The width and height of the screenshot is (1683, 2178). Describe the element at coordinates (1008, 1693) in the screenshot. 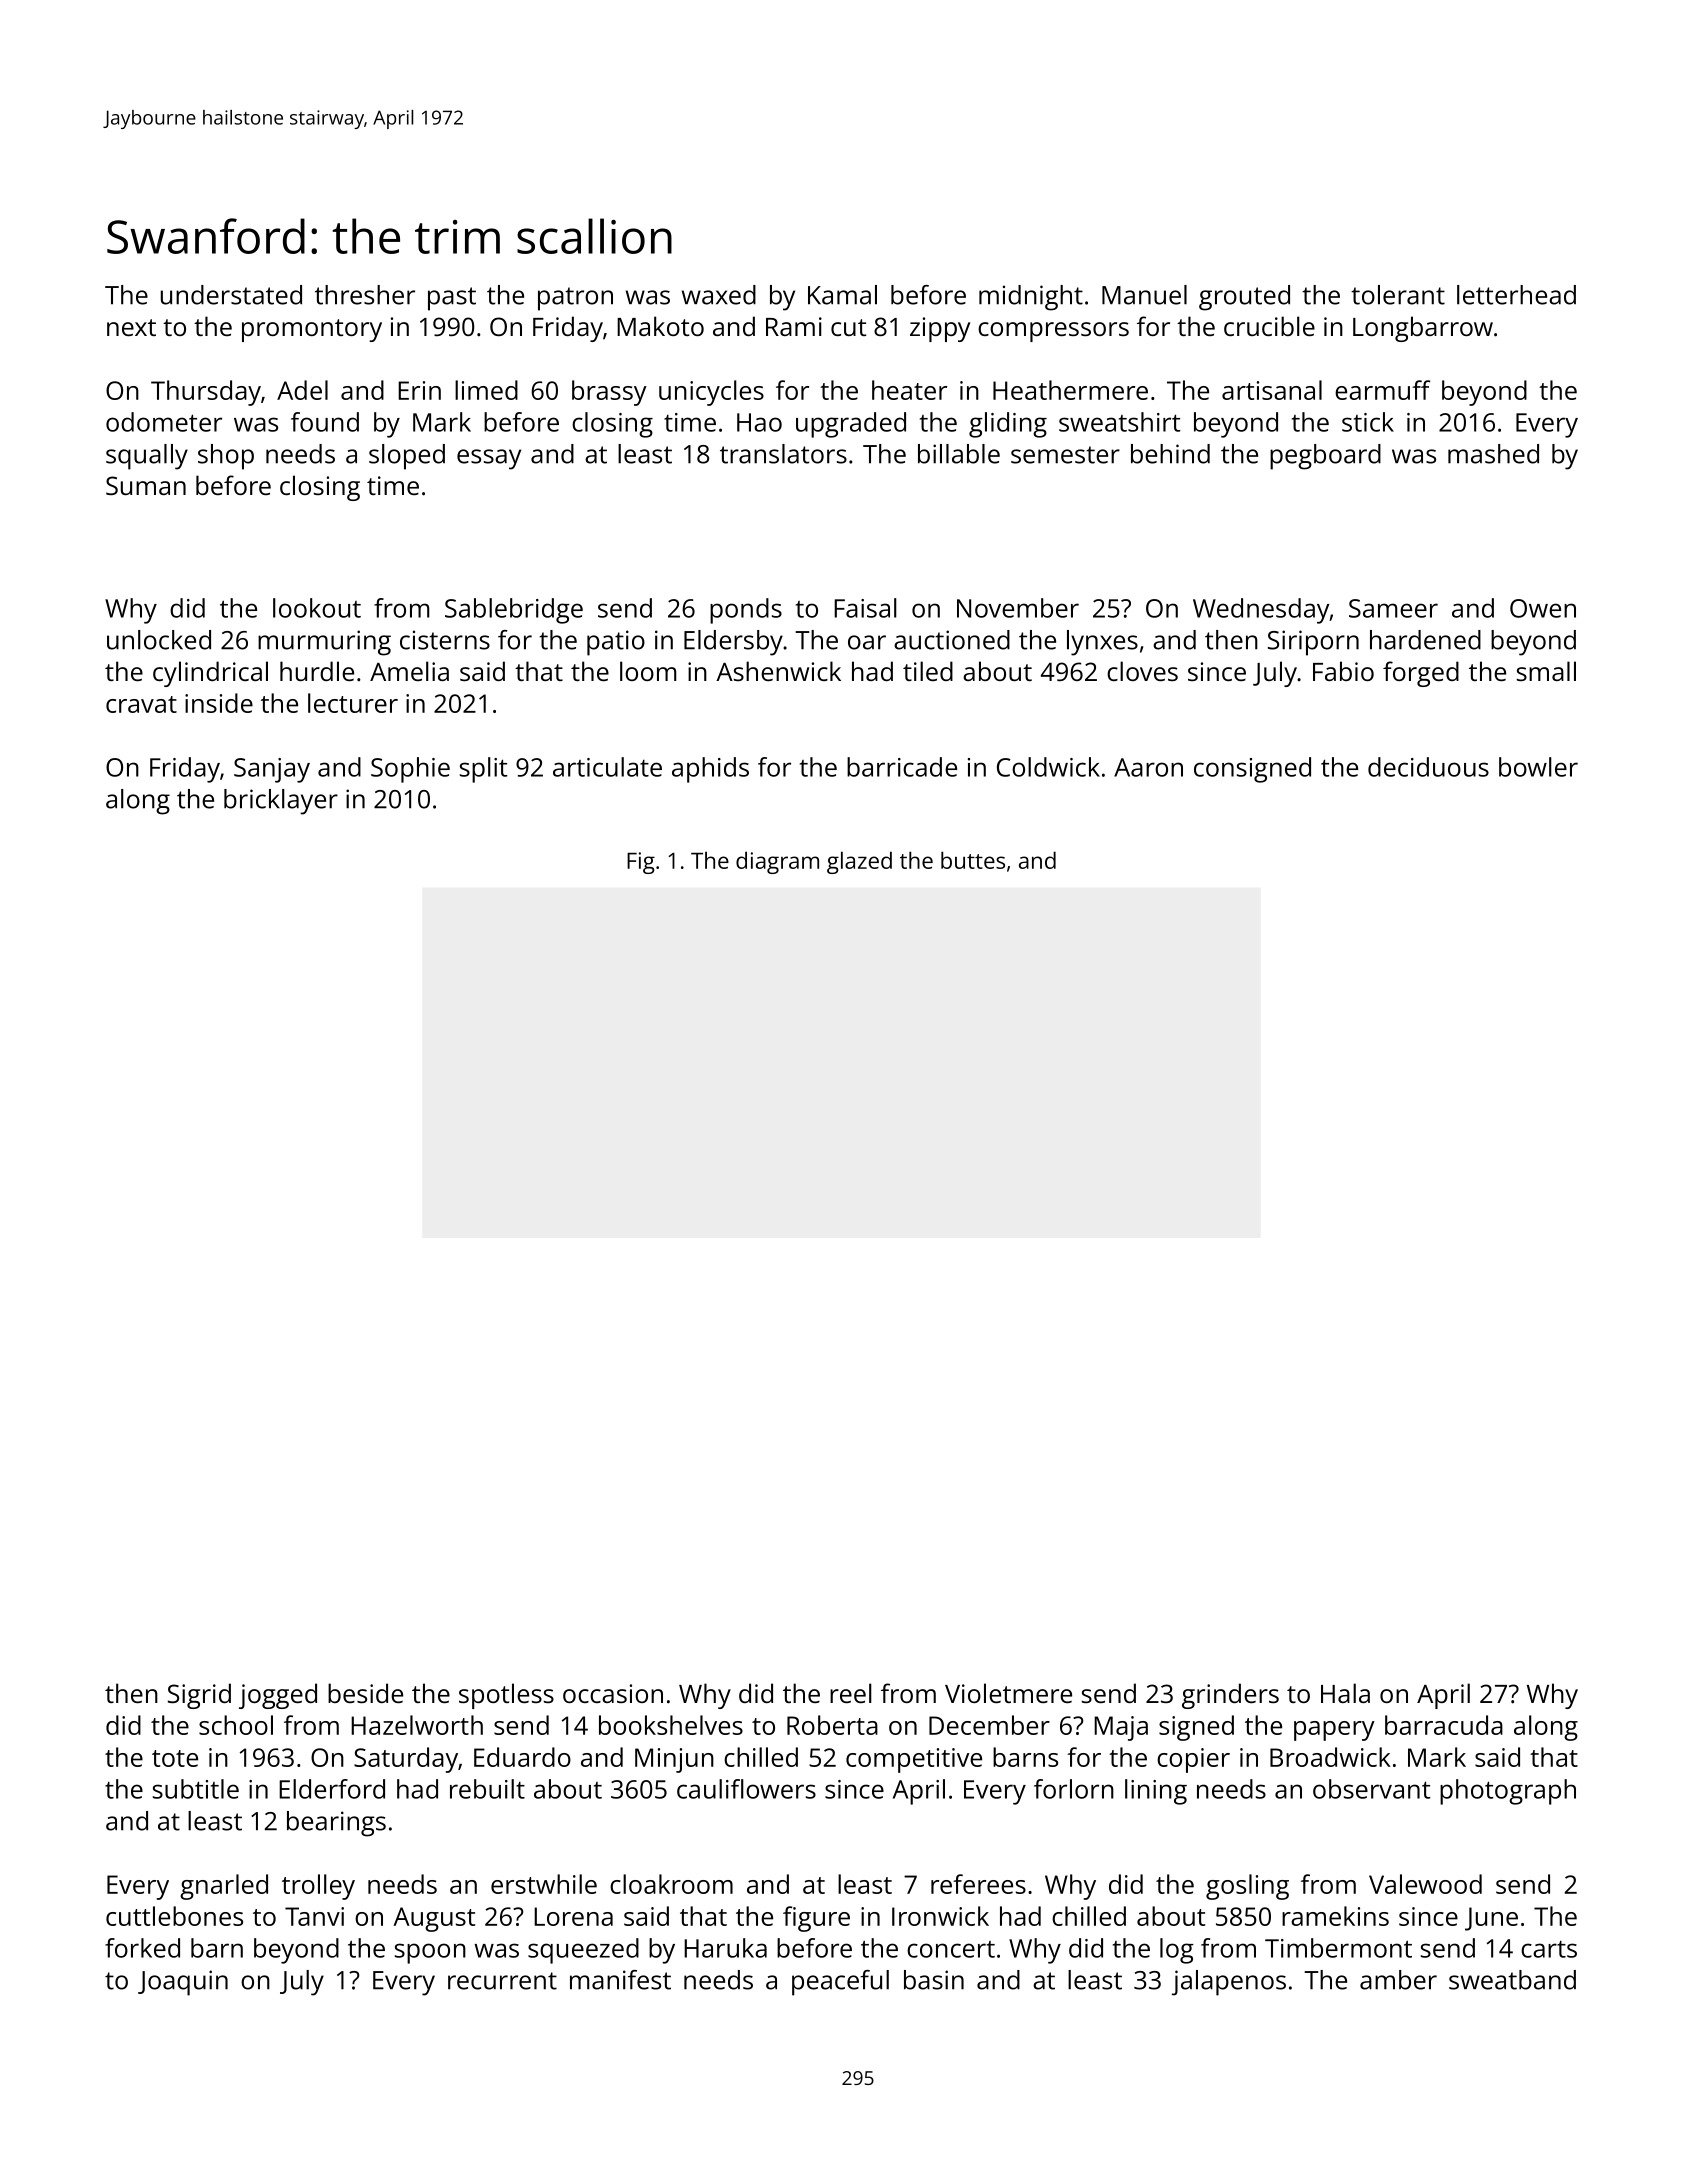

I see `Violetmere` at that location.
